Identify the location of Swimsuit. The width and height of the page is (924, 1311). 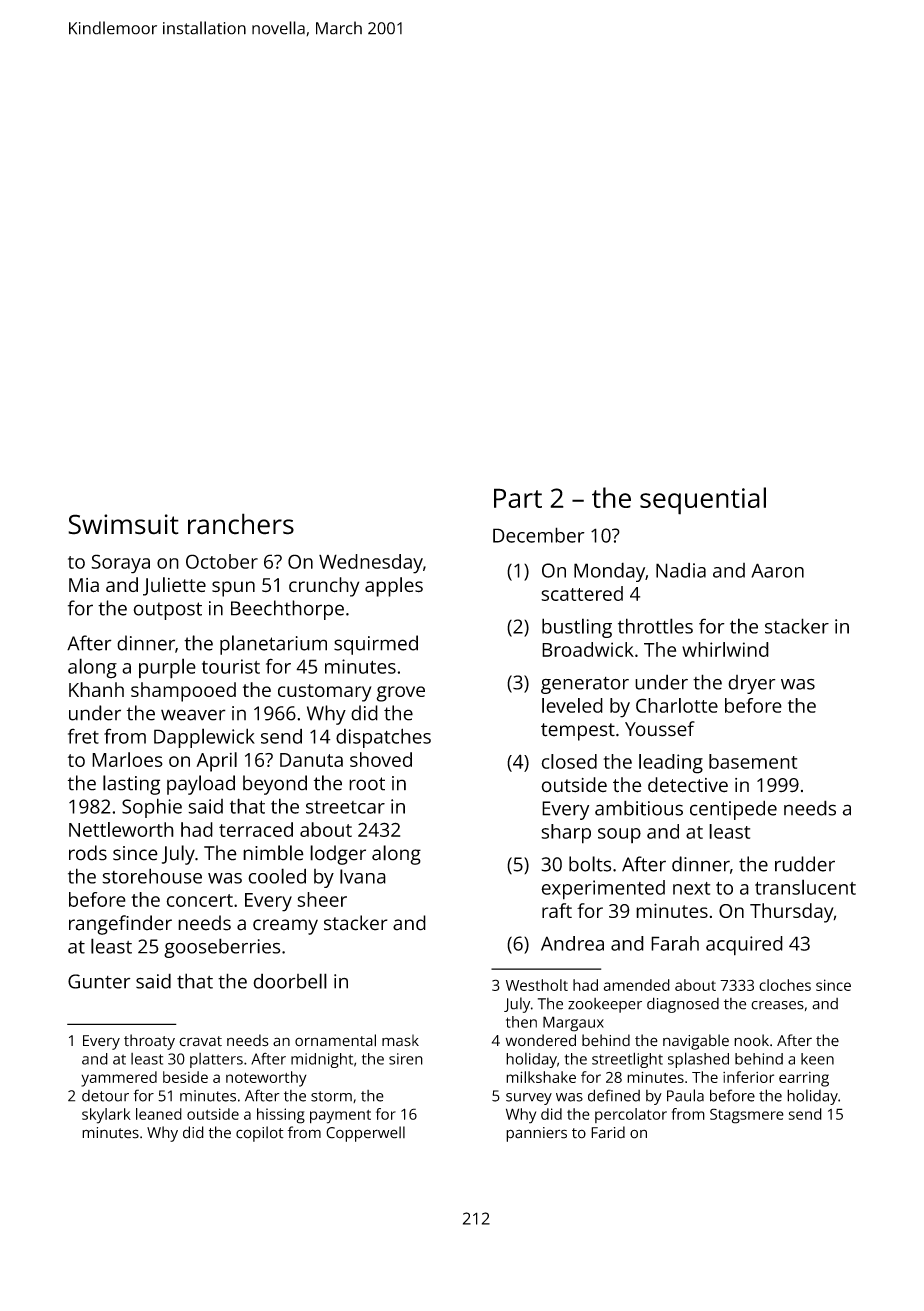
(123, 524).
